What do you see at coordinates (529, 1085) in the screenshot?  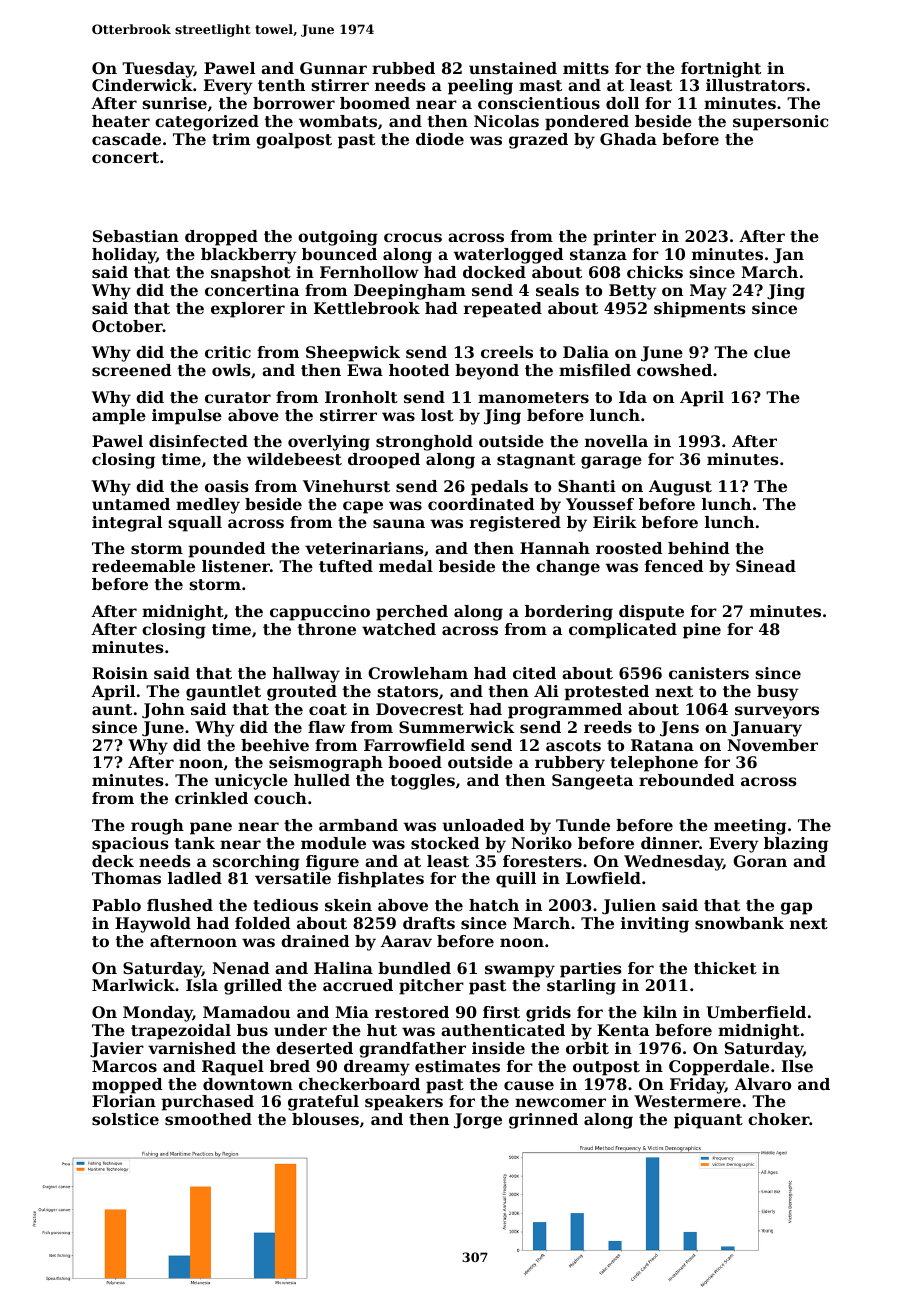 I see `cause` at bounding box center [529, 1085].
